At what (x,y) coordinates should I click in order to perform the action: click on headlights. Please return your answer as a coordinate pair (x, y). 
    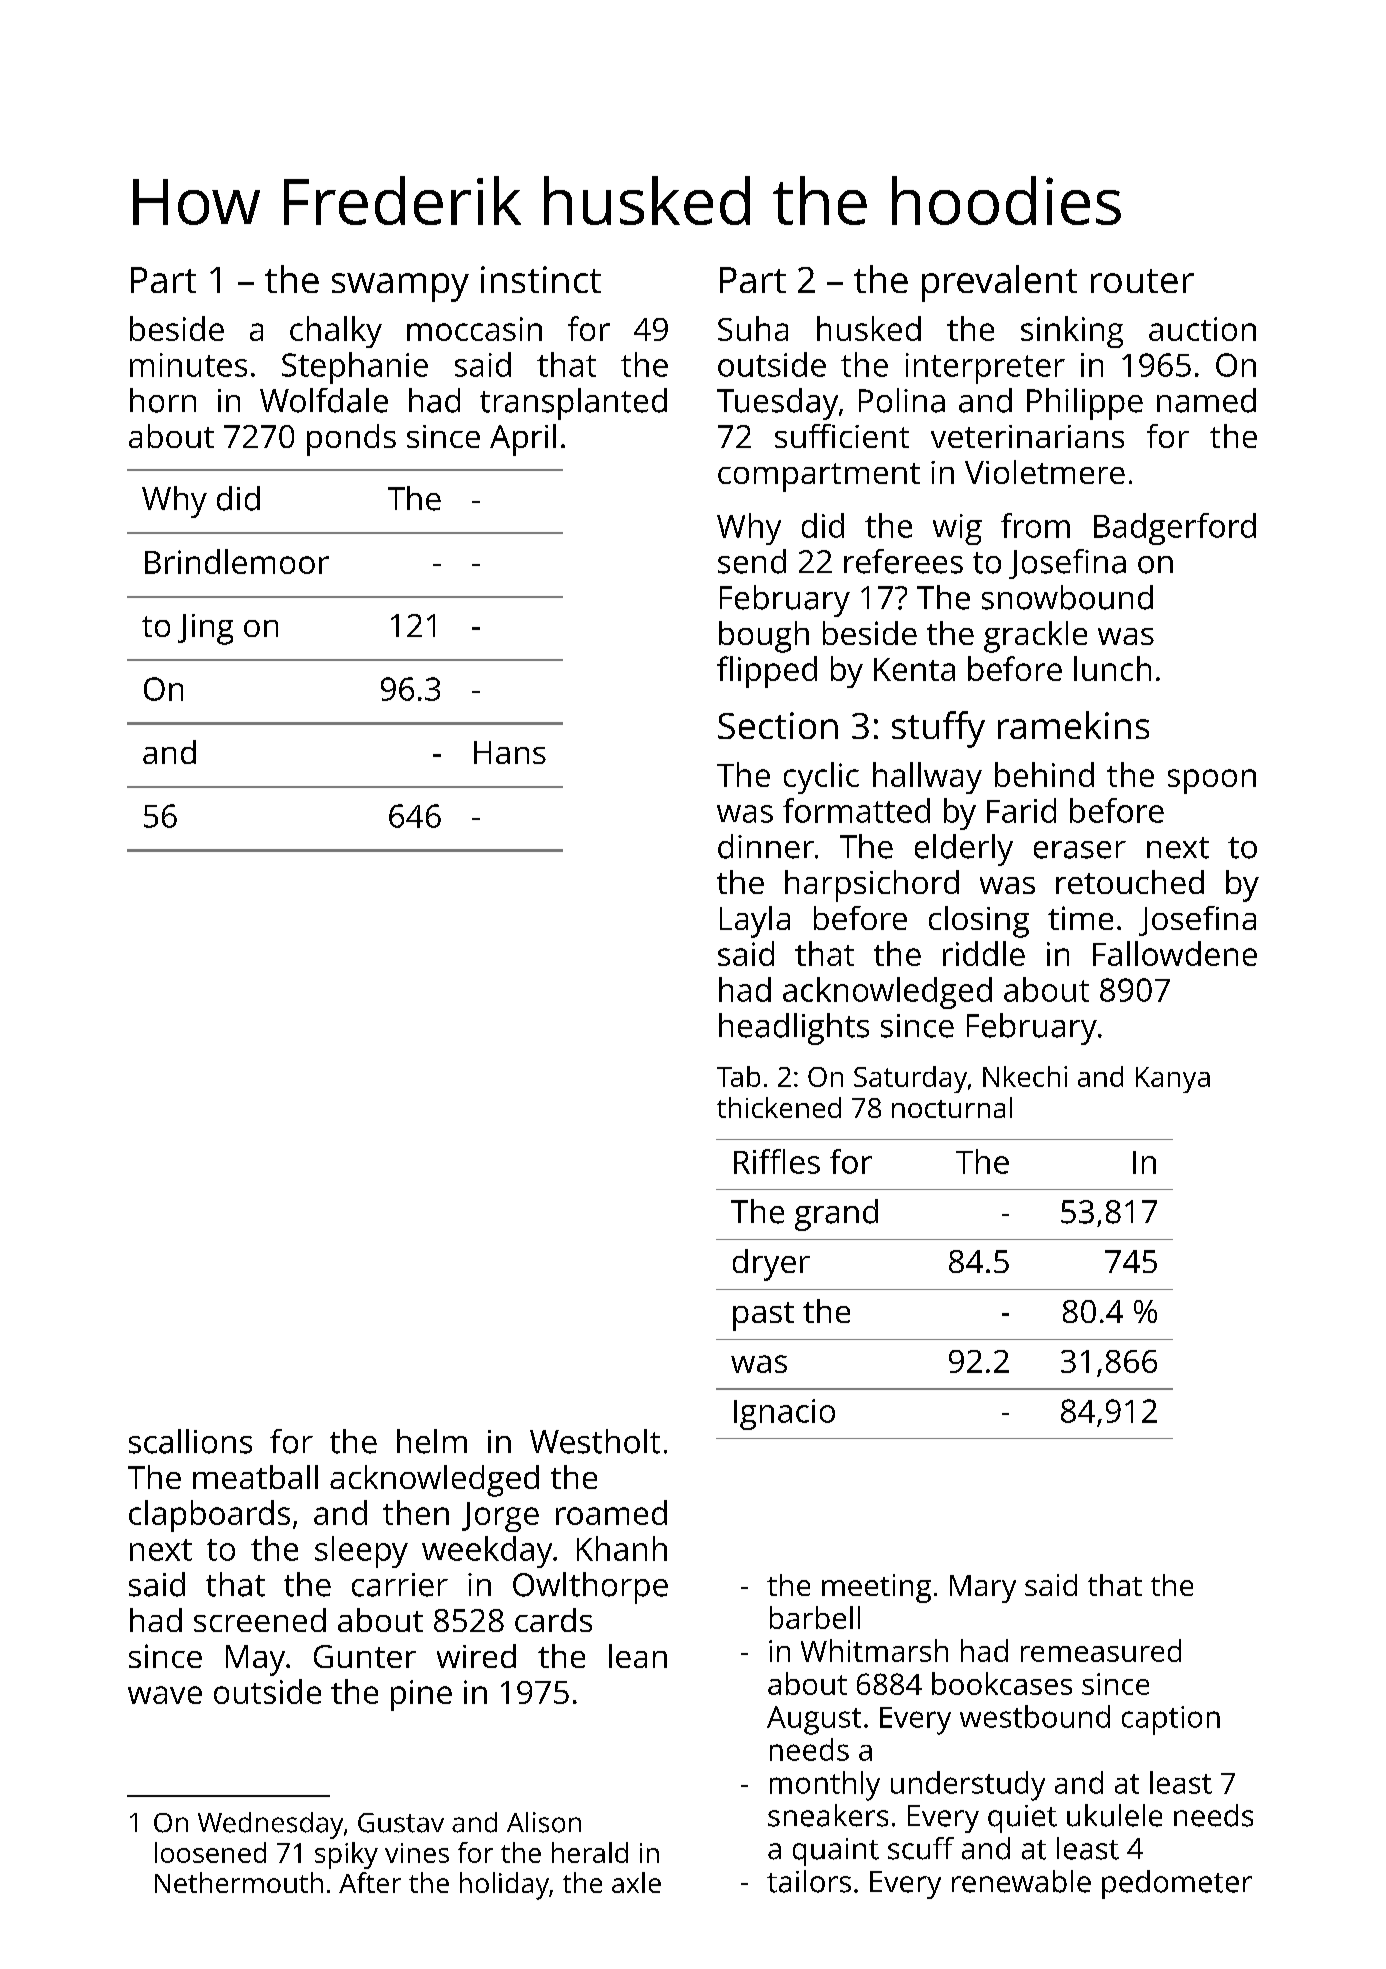
    Looking at the image, I should click on (794, 1029).
